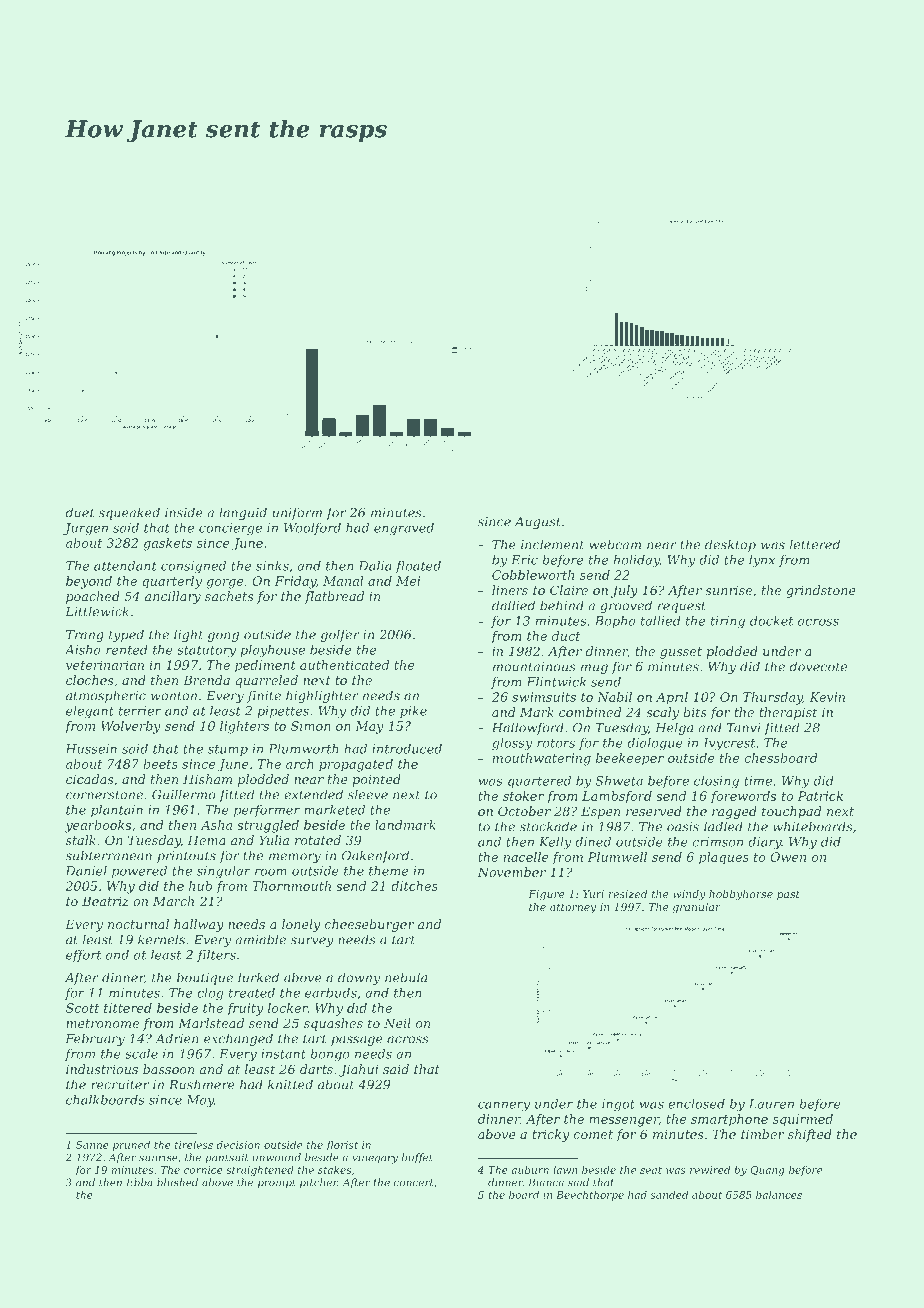  What do you see at coordinates (172, 582) in the screenshot?
I see `quarterly` at bounding box center [172, 582].
